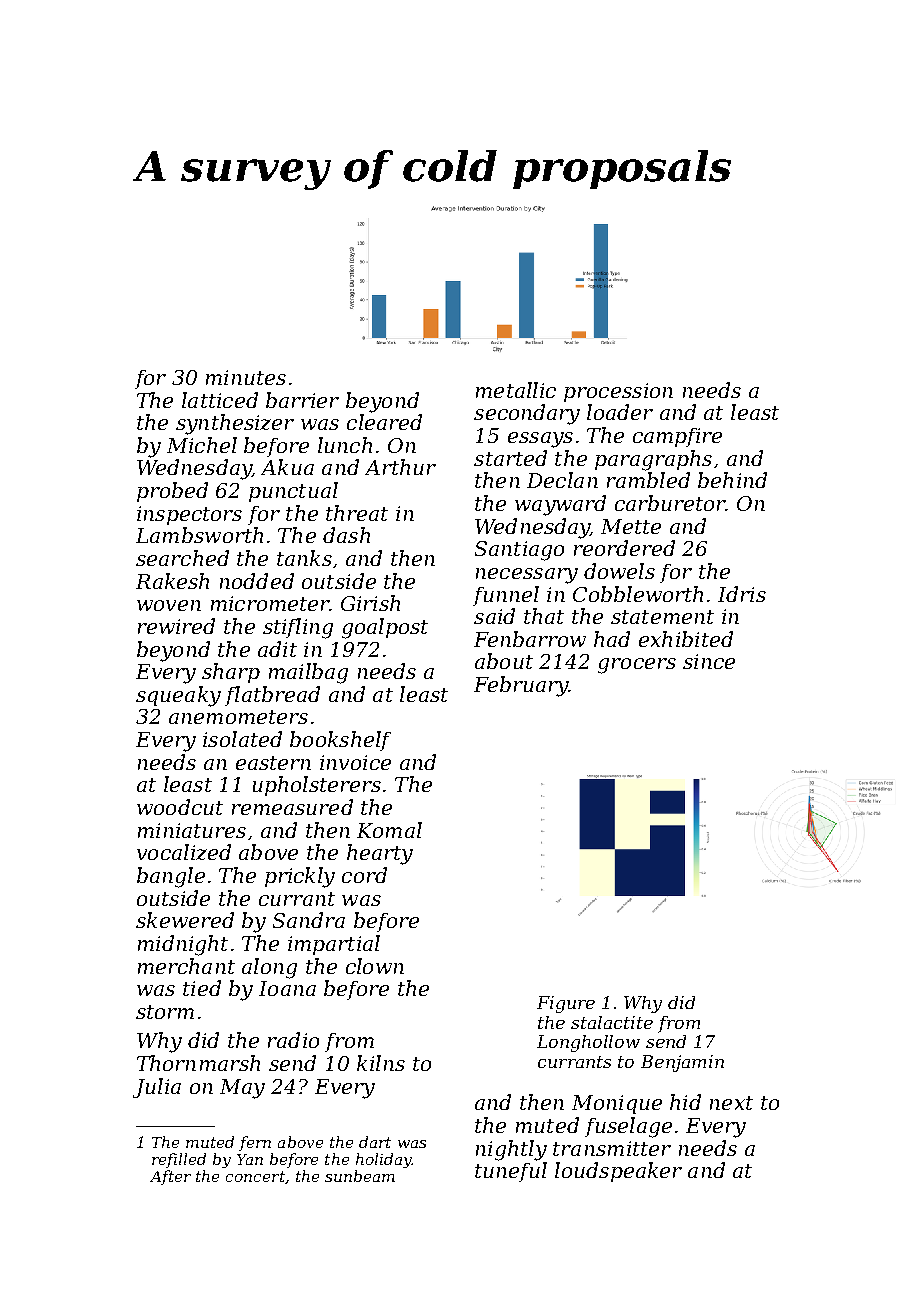 The height and width of the image is (1314, 924). I want to click on stalactite, so click(612, 1022).
